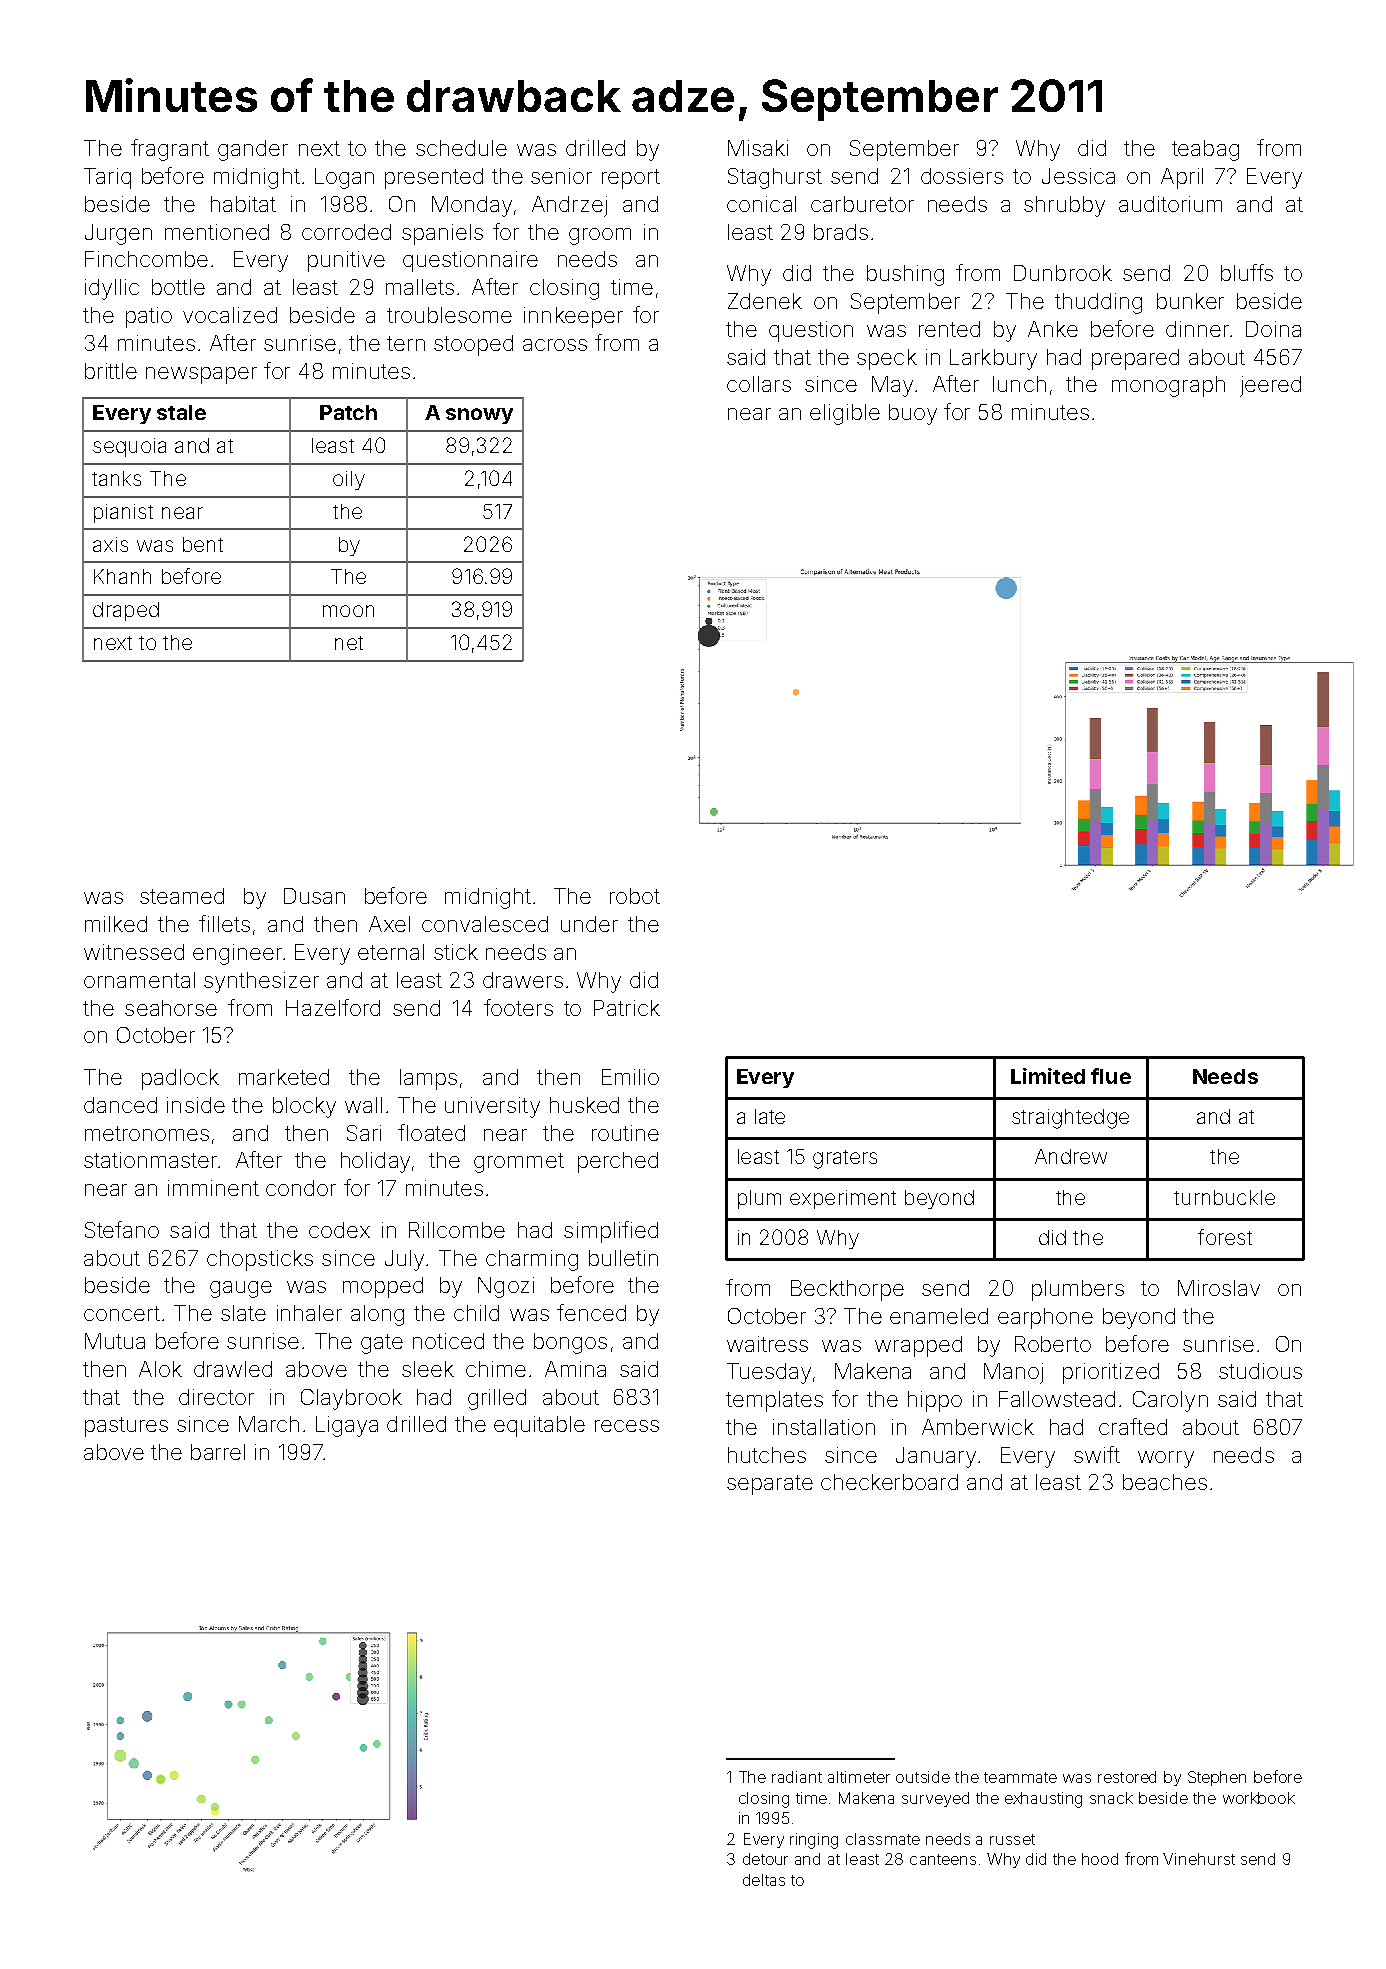  What do you see at coordinates (347, 1426) in the image?
I see `Ligaya` at bounding box center [347, 1426].
